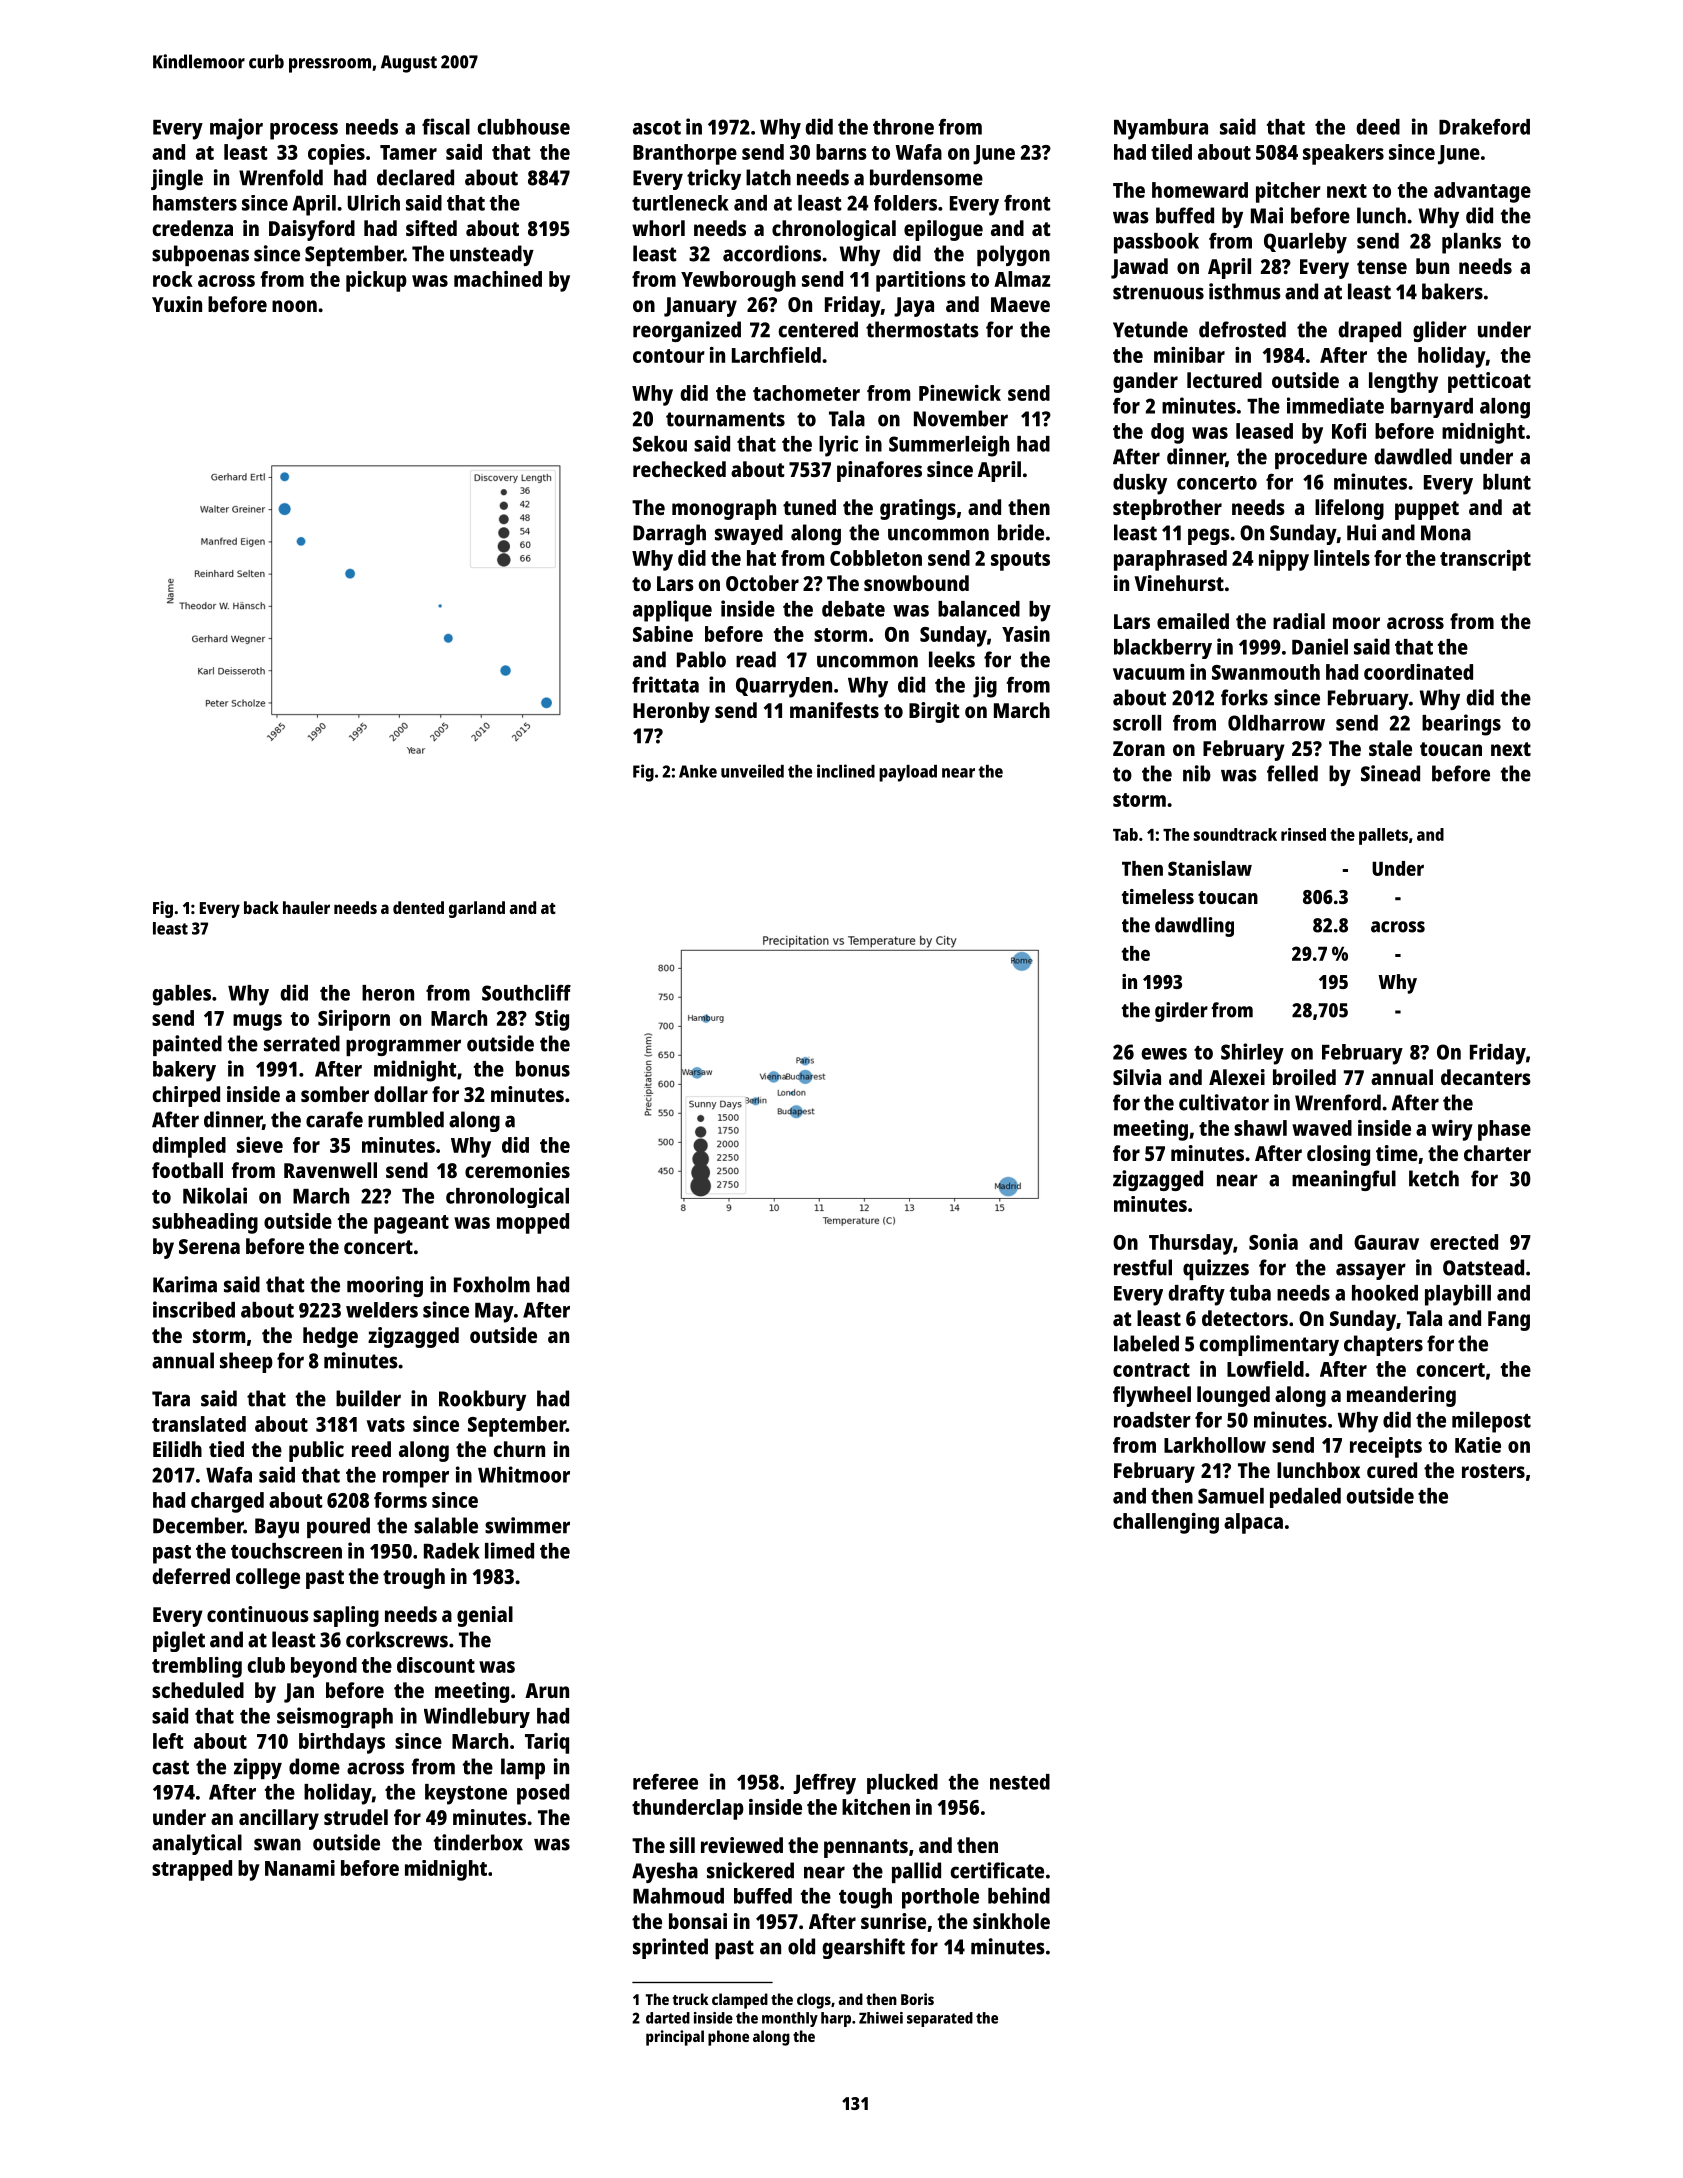 The image size is (1683, 2178). What do you see at coordinates (1383, 1345) in the image?
I see `chapters` at bounding box center [1383, 1345].
